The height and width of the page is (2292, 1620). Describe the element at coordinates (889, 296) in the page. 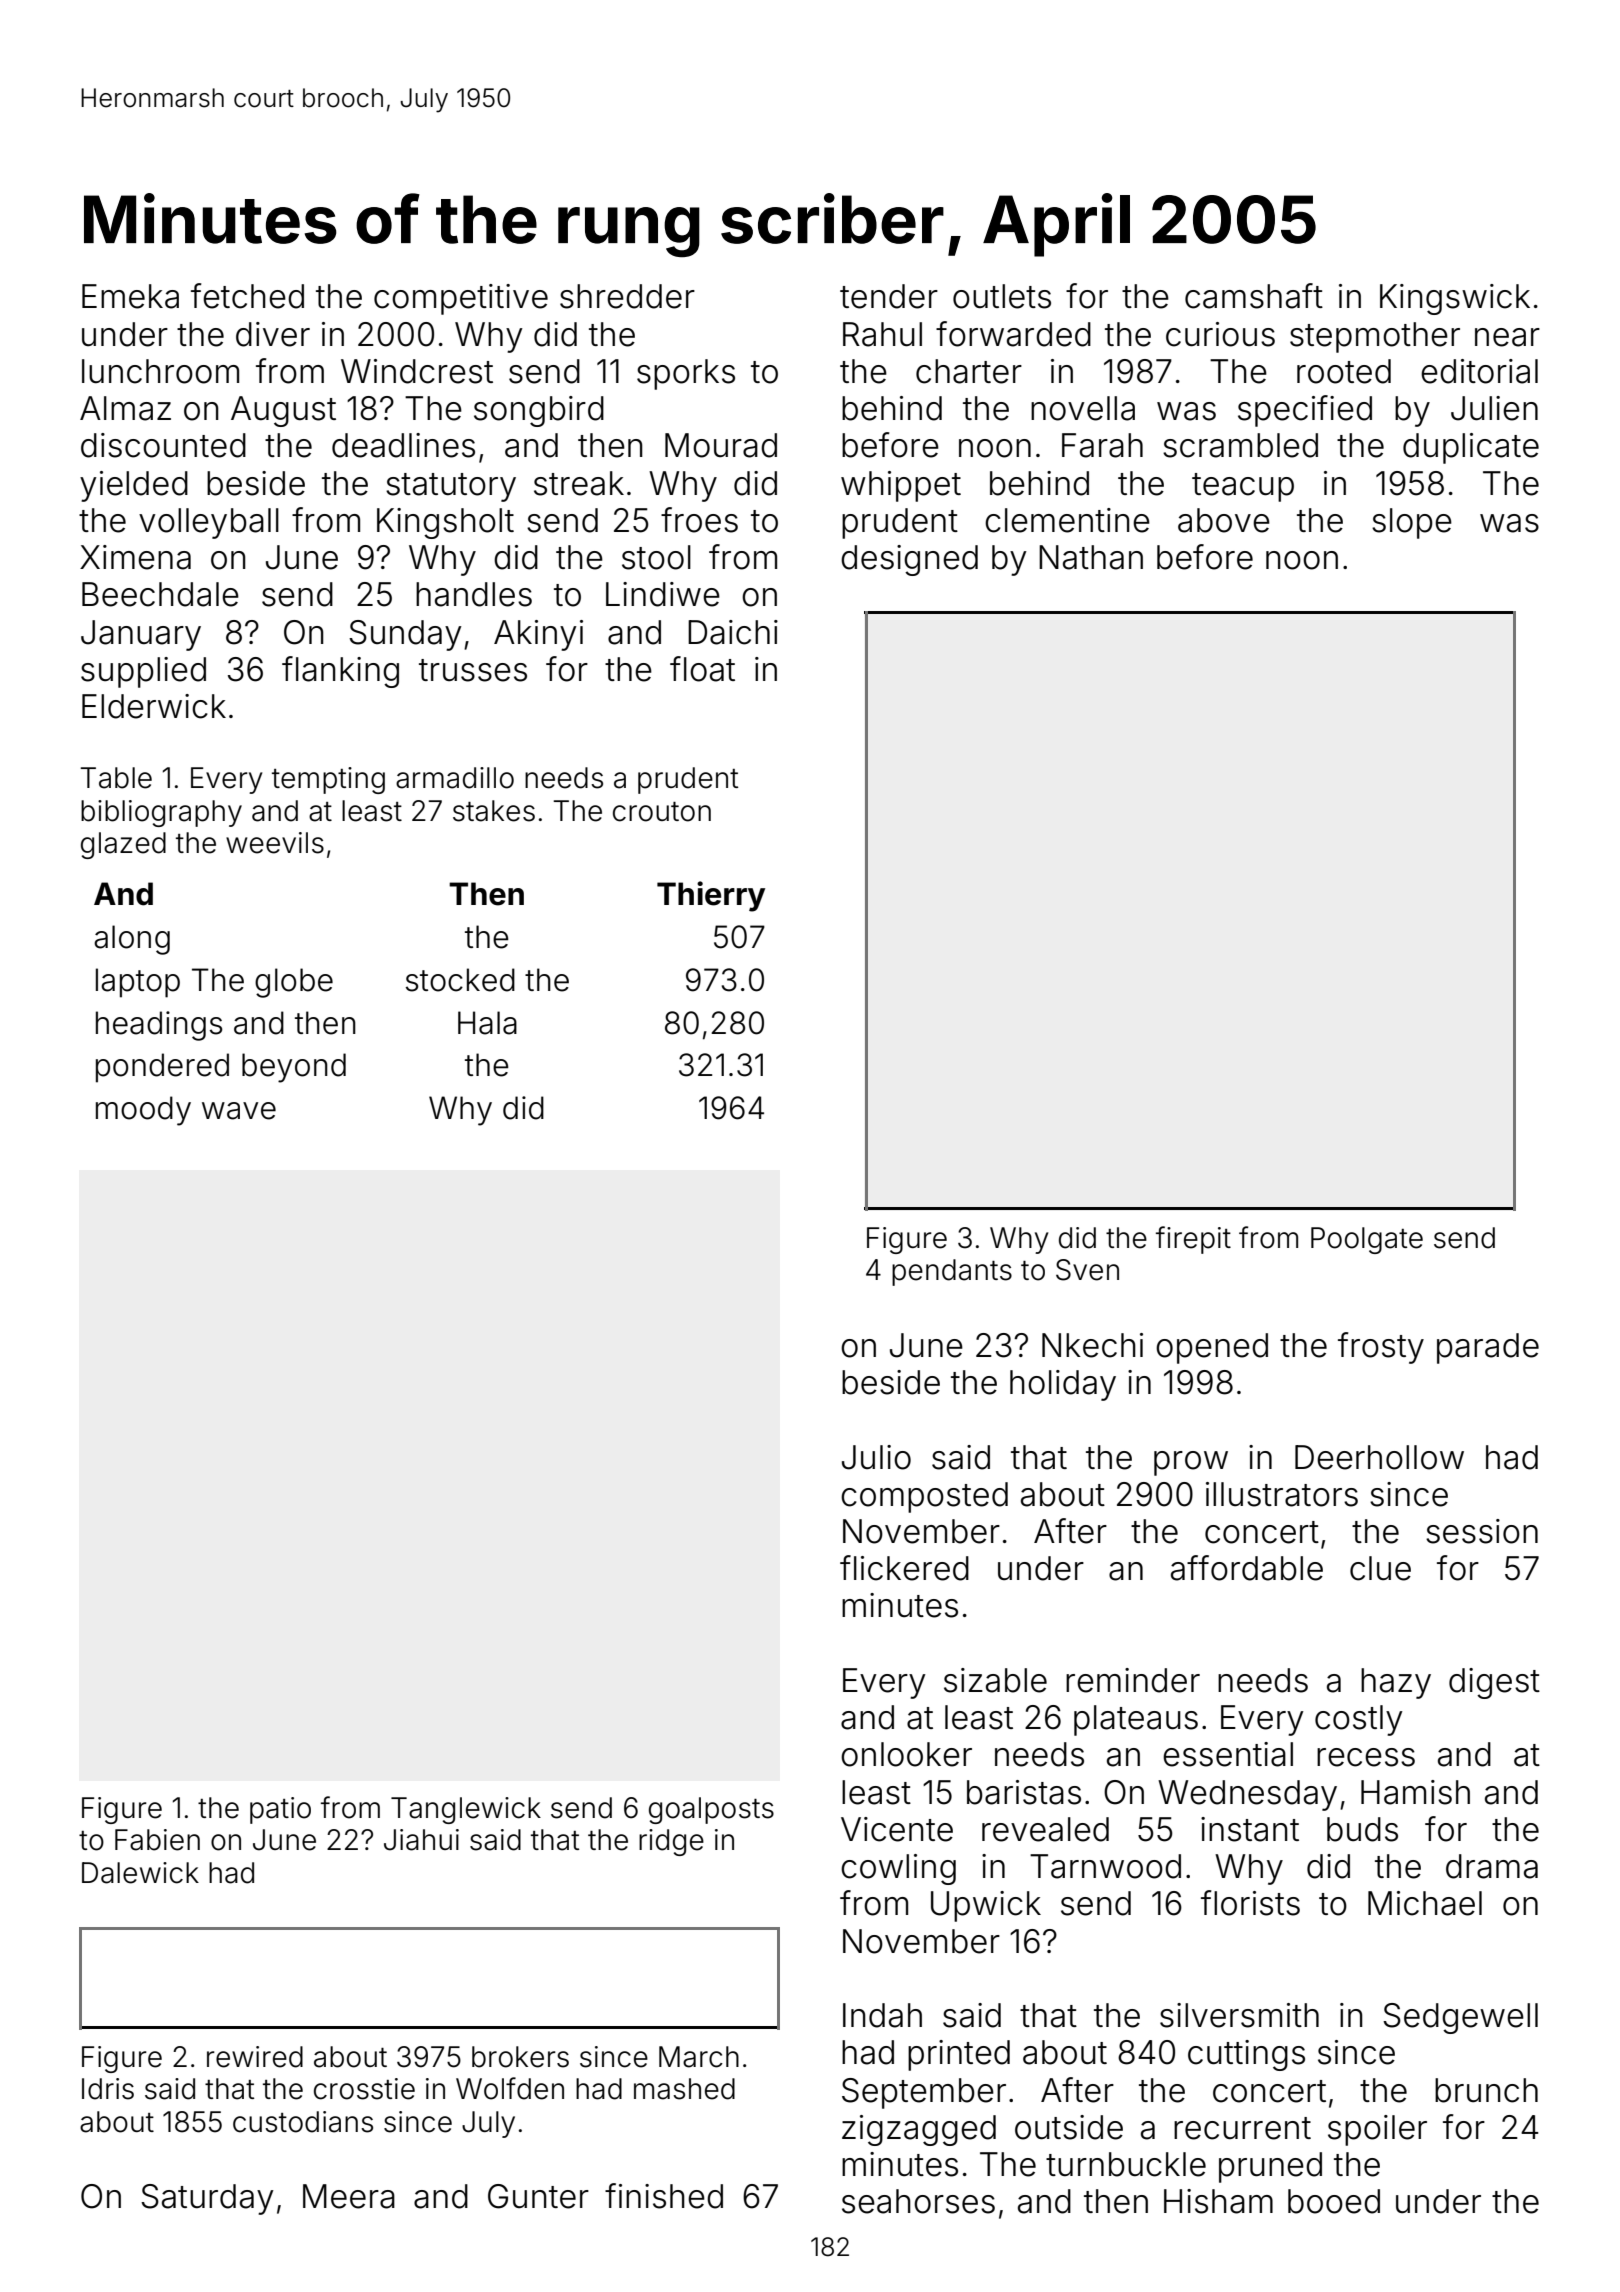

I see `tender` at that location.
